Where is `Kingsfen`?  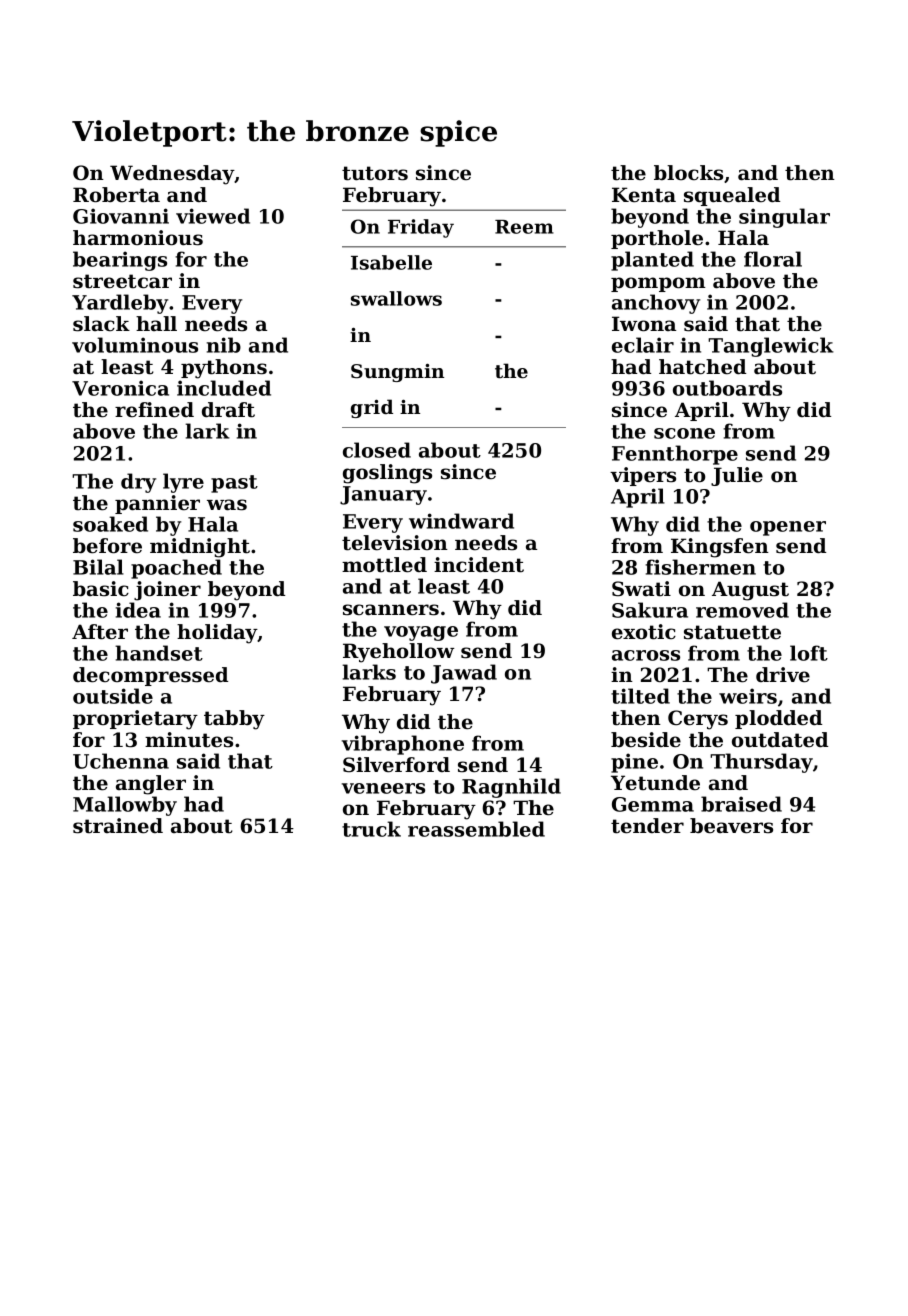
Kingsfen is located at coordinates (720, 548).
